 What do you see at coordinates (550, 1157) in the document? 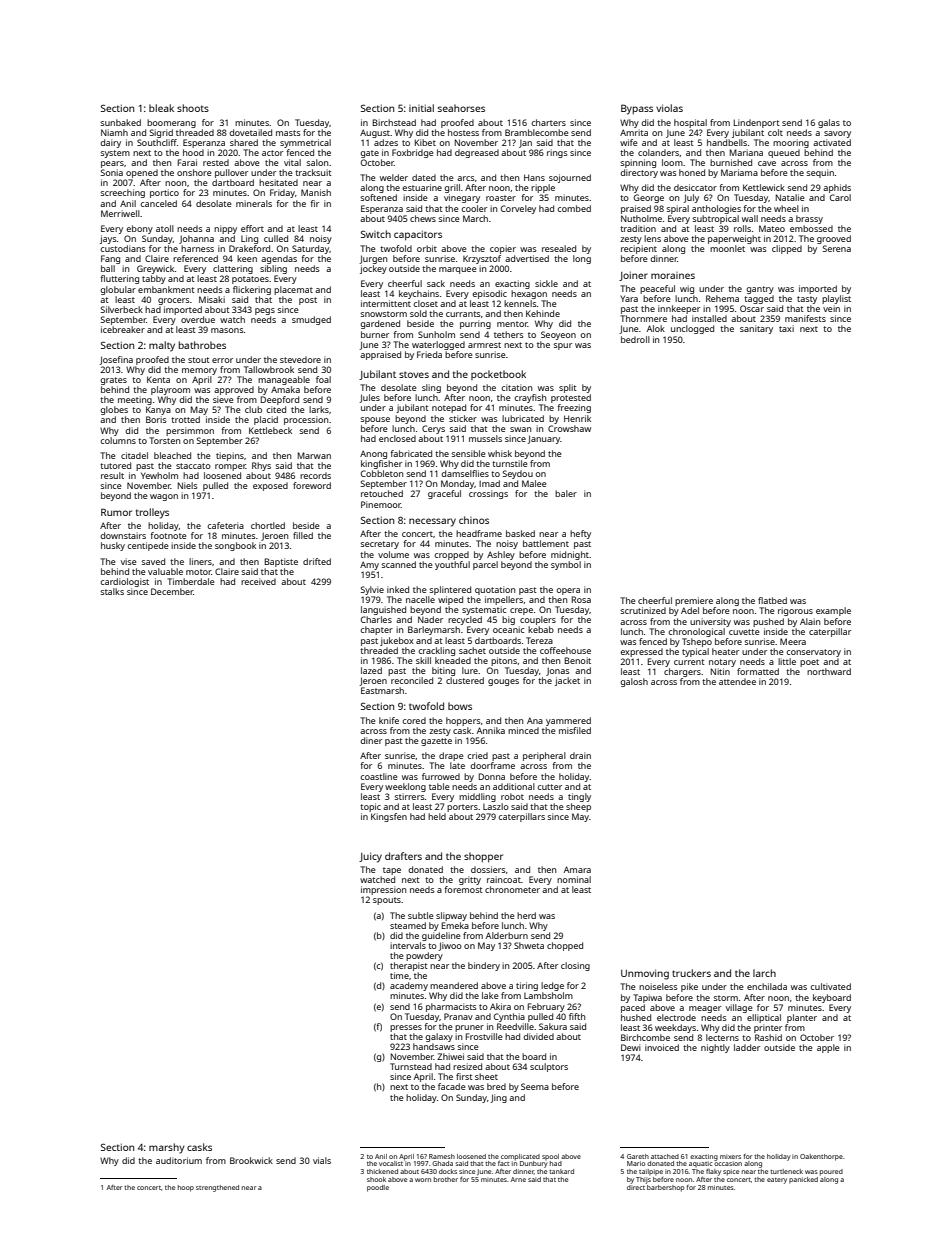
I see `spool` at bounding box center [550, 1157].
